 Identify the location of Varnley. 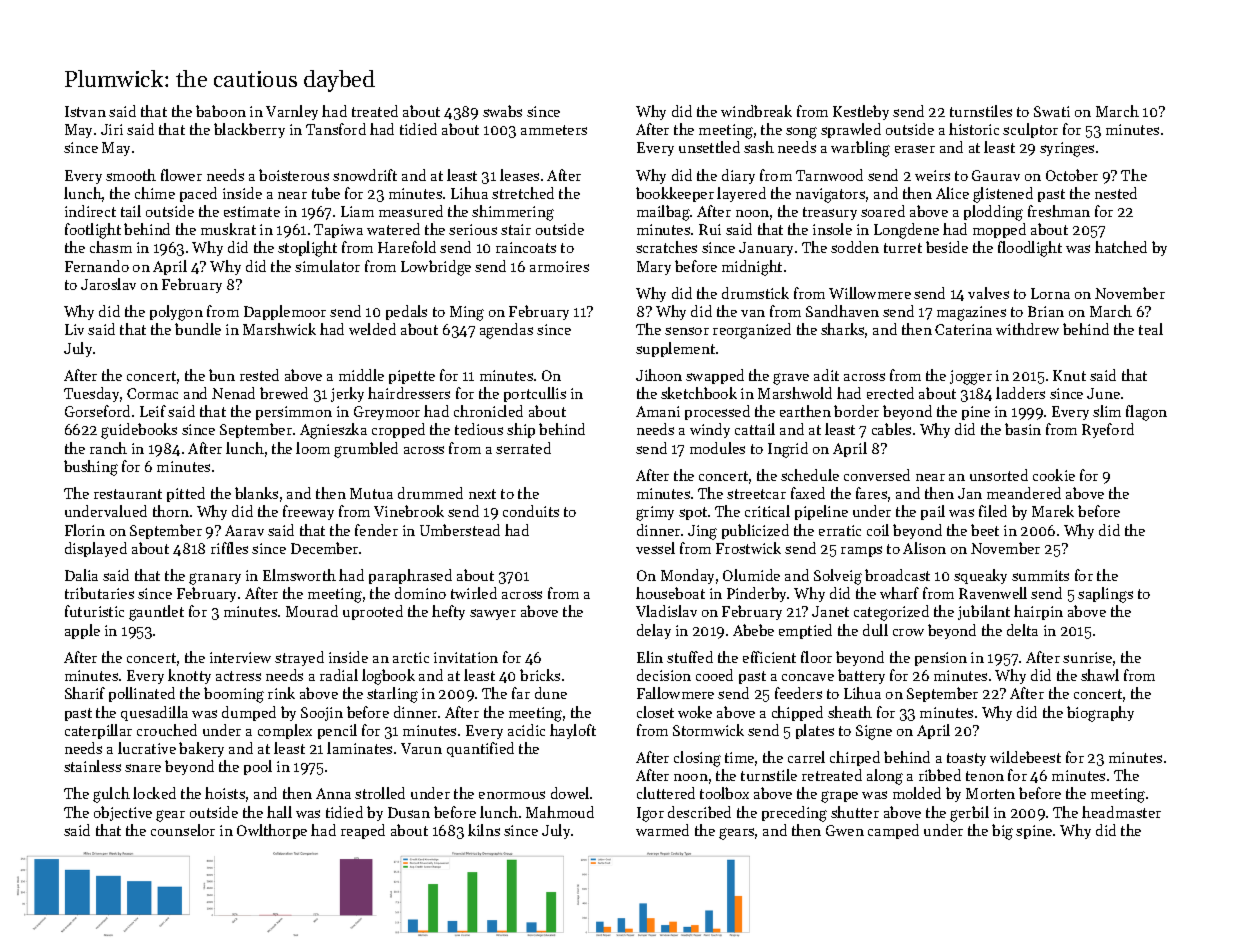
(292, 112).
